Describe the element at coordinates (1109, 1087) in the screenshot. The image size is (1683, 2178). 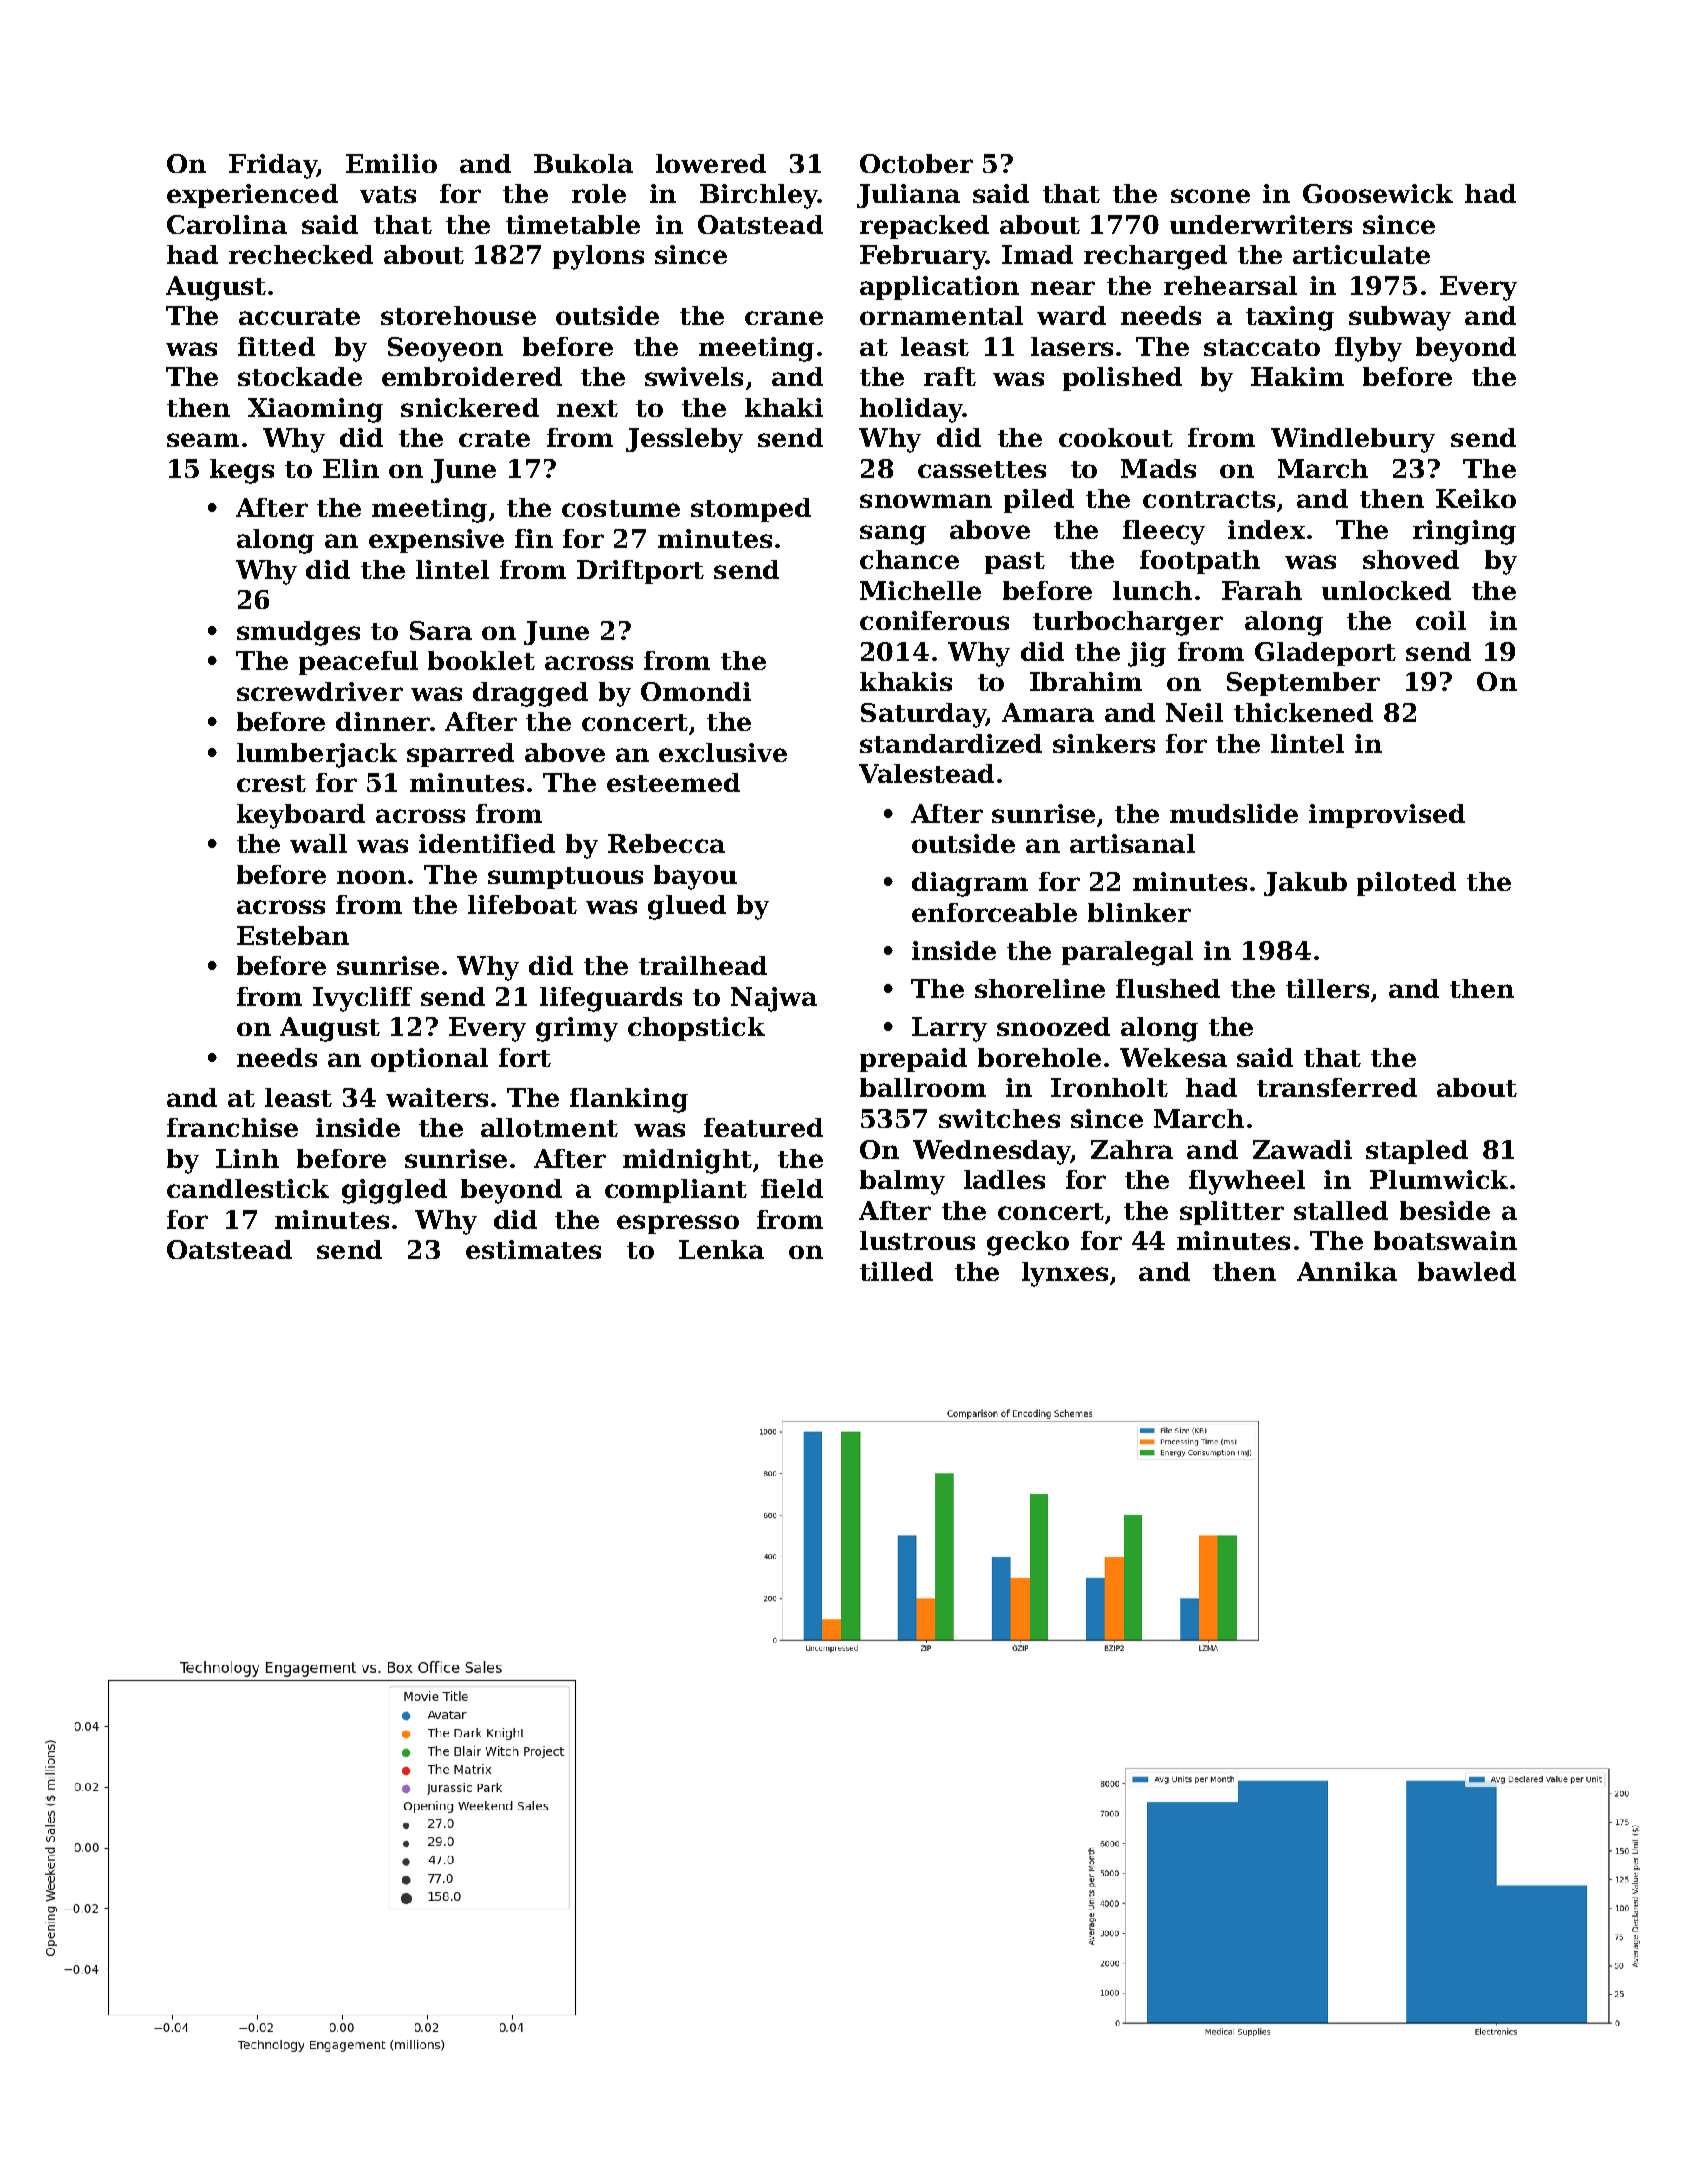
I see `Ironholt` at that location.
